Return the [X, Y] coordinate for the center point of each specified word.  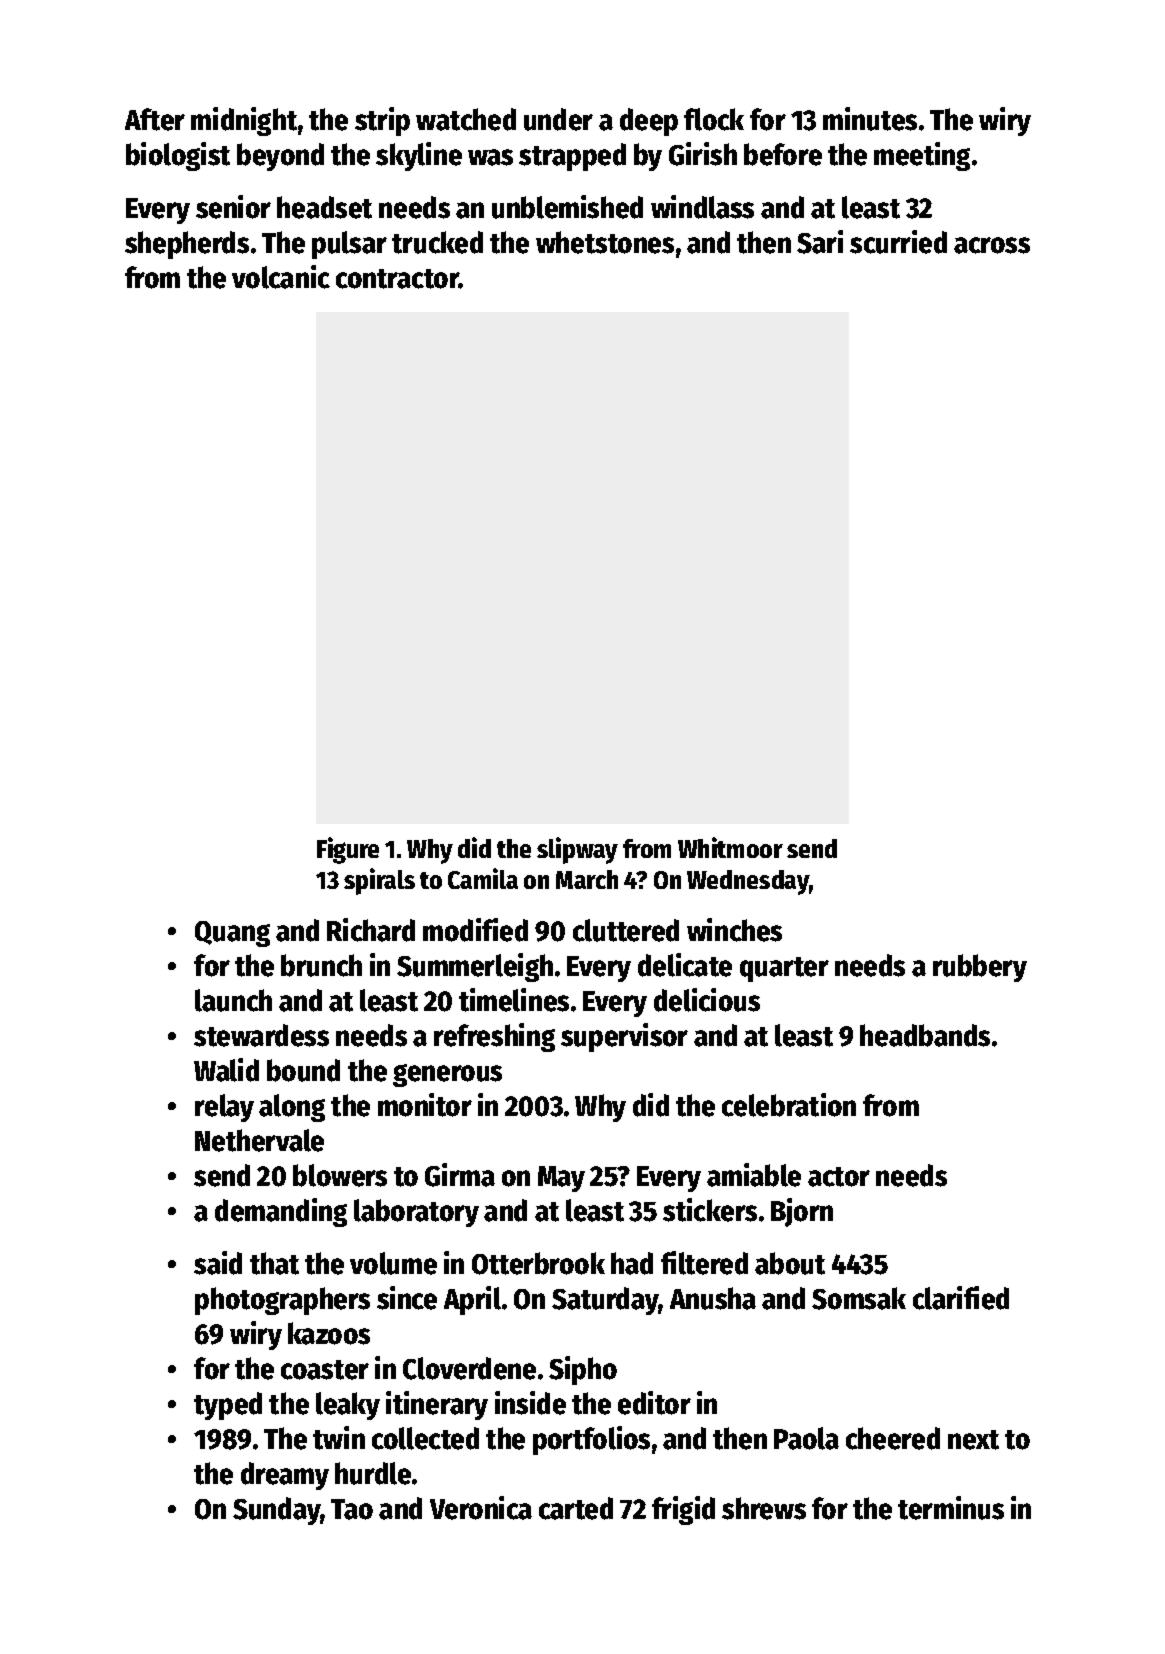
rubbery [980, 968]
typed [228, 1406]
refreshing [494, 1037]
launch [233, 1000]
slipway [577, 850]
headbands [925, 1035]
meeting [922, 156]
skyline [419, 156]
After [155, 119]
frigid [683, 1510]
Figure [348, 850]
